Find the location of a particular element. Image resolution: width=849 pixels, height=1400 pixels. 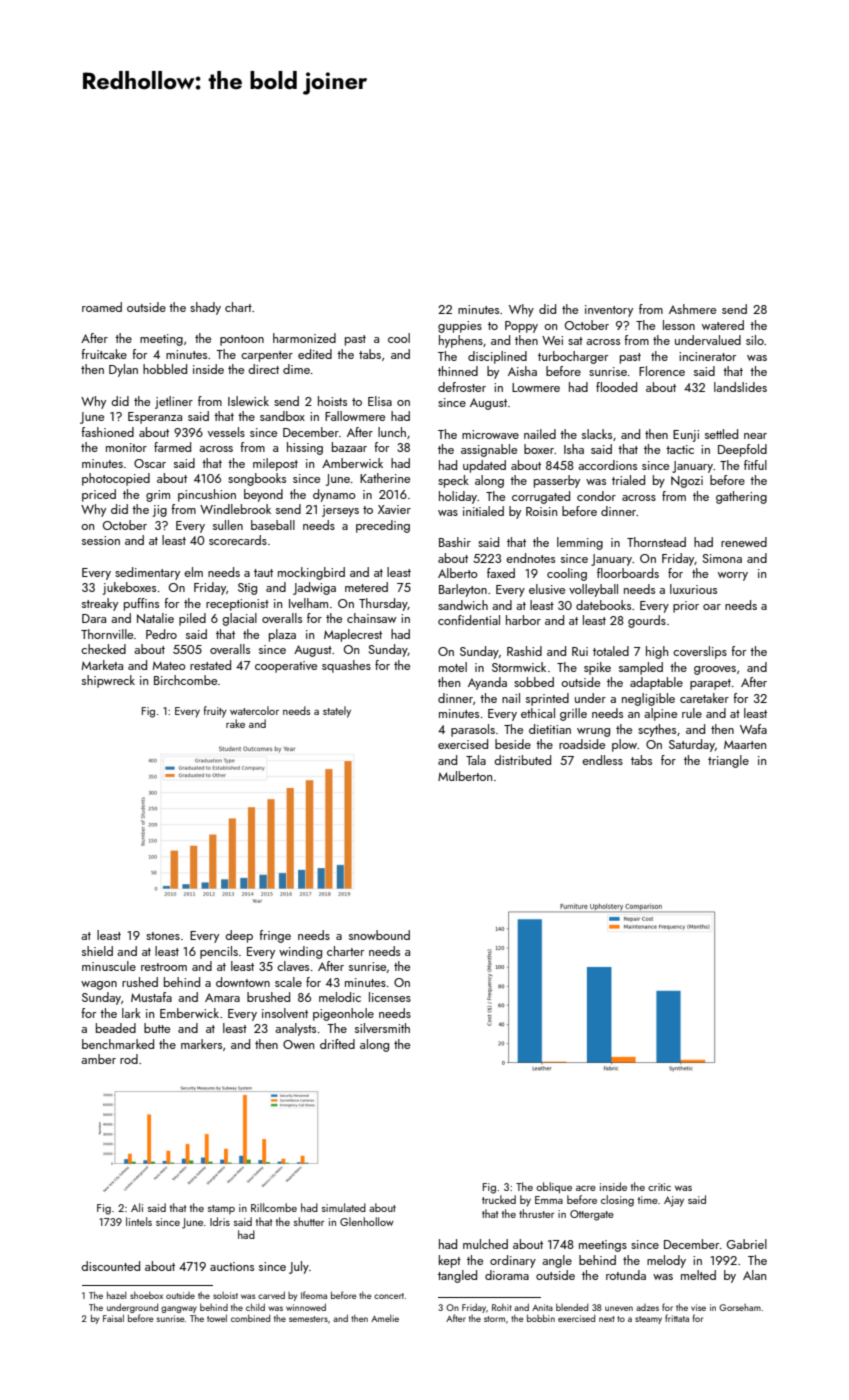

licenses is located at coordinates (390, 997).
